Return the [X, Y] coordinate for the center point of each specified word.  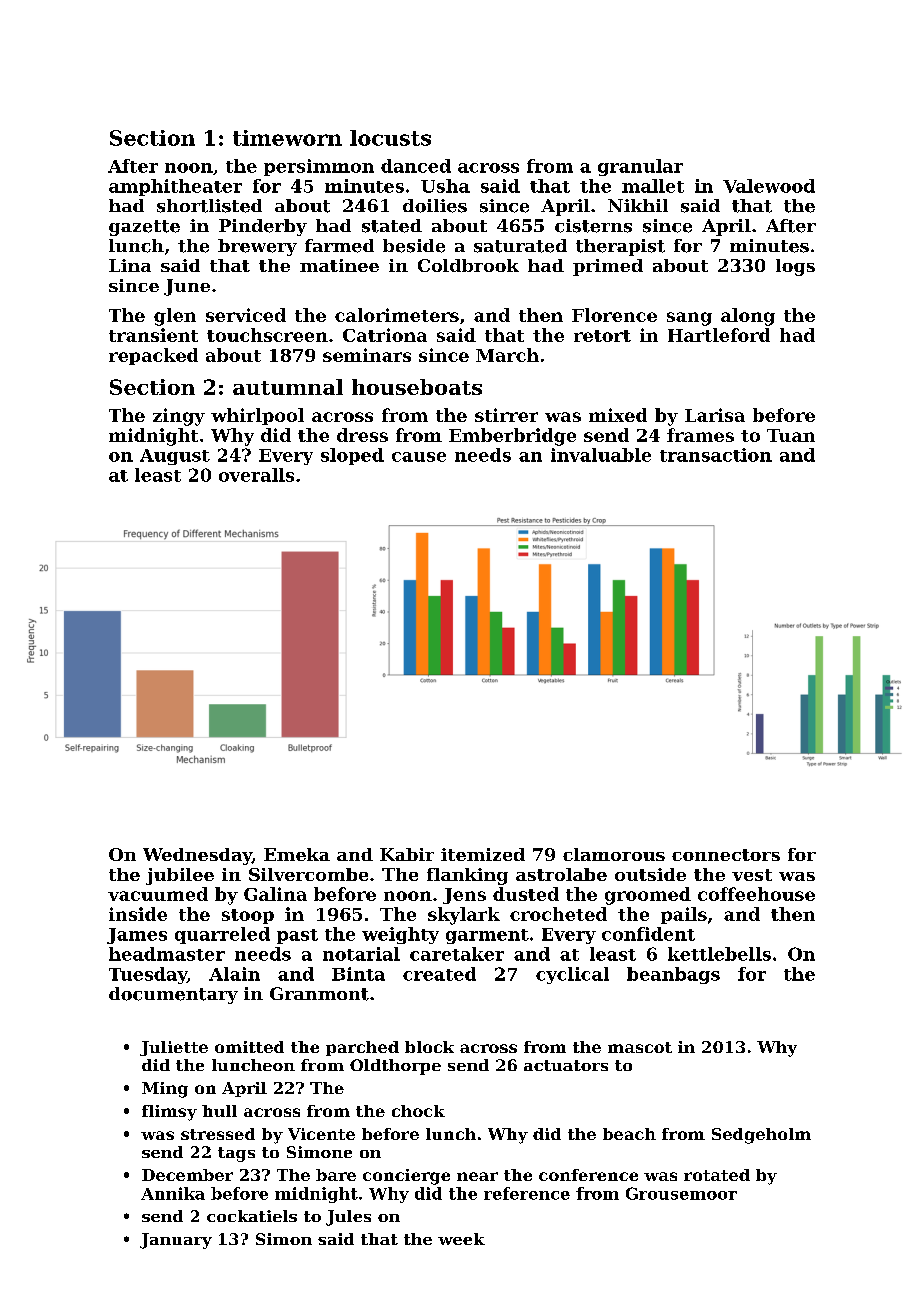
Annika [173, 1193]
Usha [445, 186]
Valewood [769, 186]
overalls [256, 475]
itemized [483, 854]
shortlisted [209, 206]
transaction [716, 455]
